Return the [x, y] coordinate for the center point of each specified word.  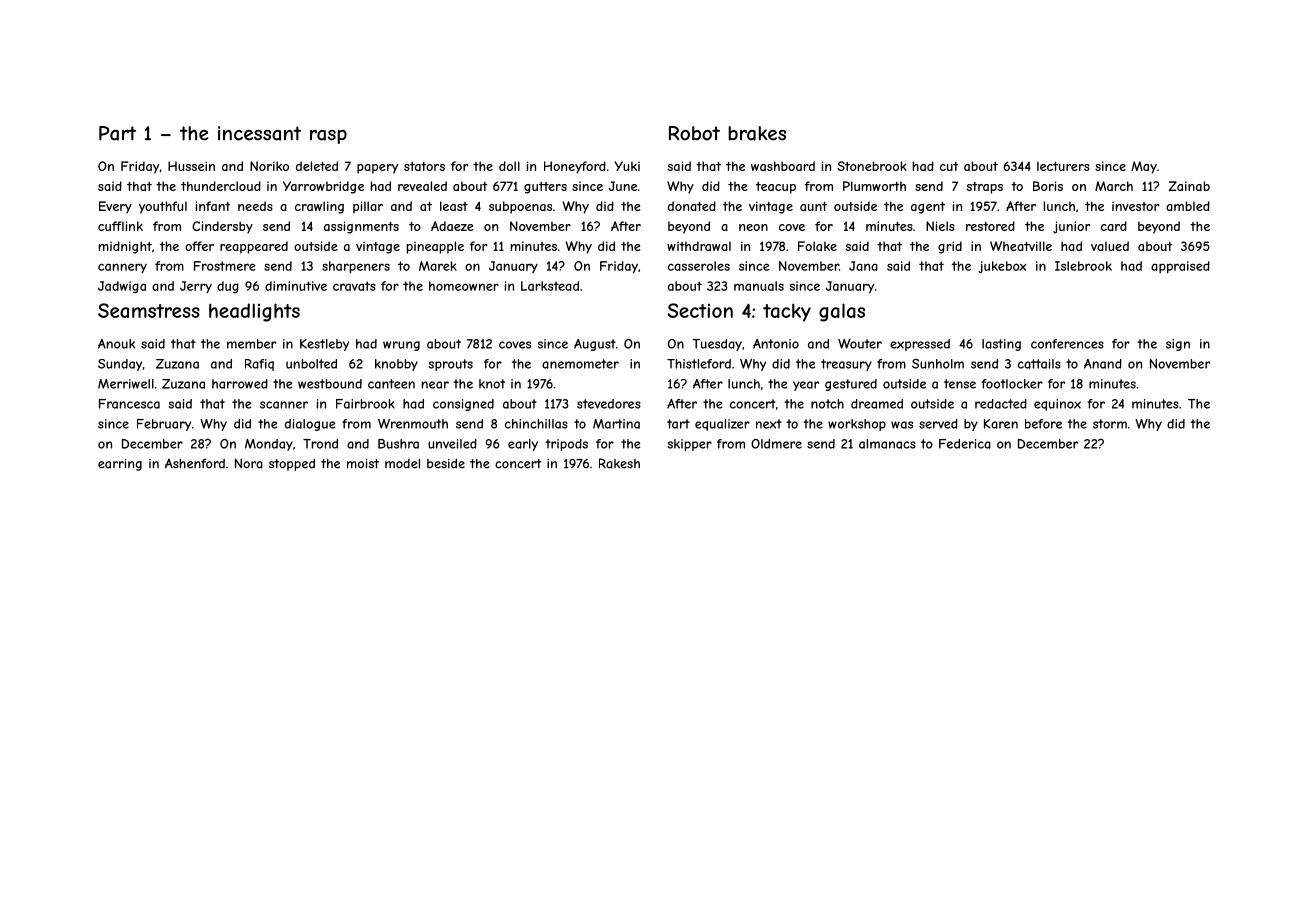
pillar [368, 207]
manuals [759, 286]
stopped [292, 464]
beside [446, 463]
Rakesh [619, 463]
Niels [940, 226]
